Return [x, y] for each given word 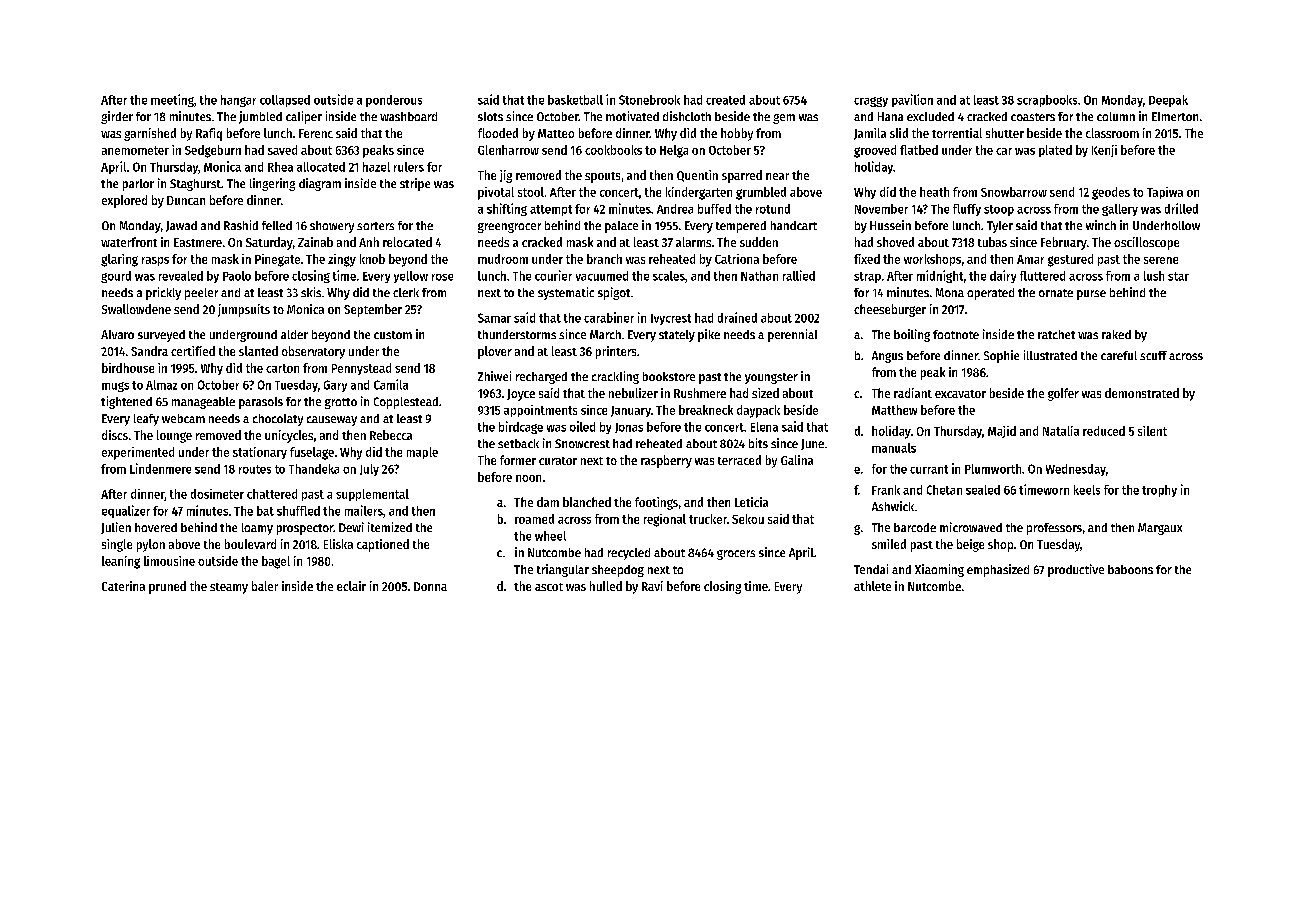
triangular [563, 570]
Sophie [1001, 356]
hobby [737, 134]
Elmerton [1175, 116]
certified [193, 351]
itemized [390, 527]
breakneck [706, 410]
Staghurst [195, 185]
